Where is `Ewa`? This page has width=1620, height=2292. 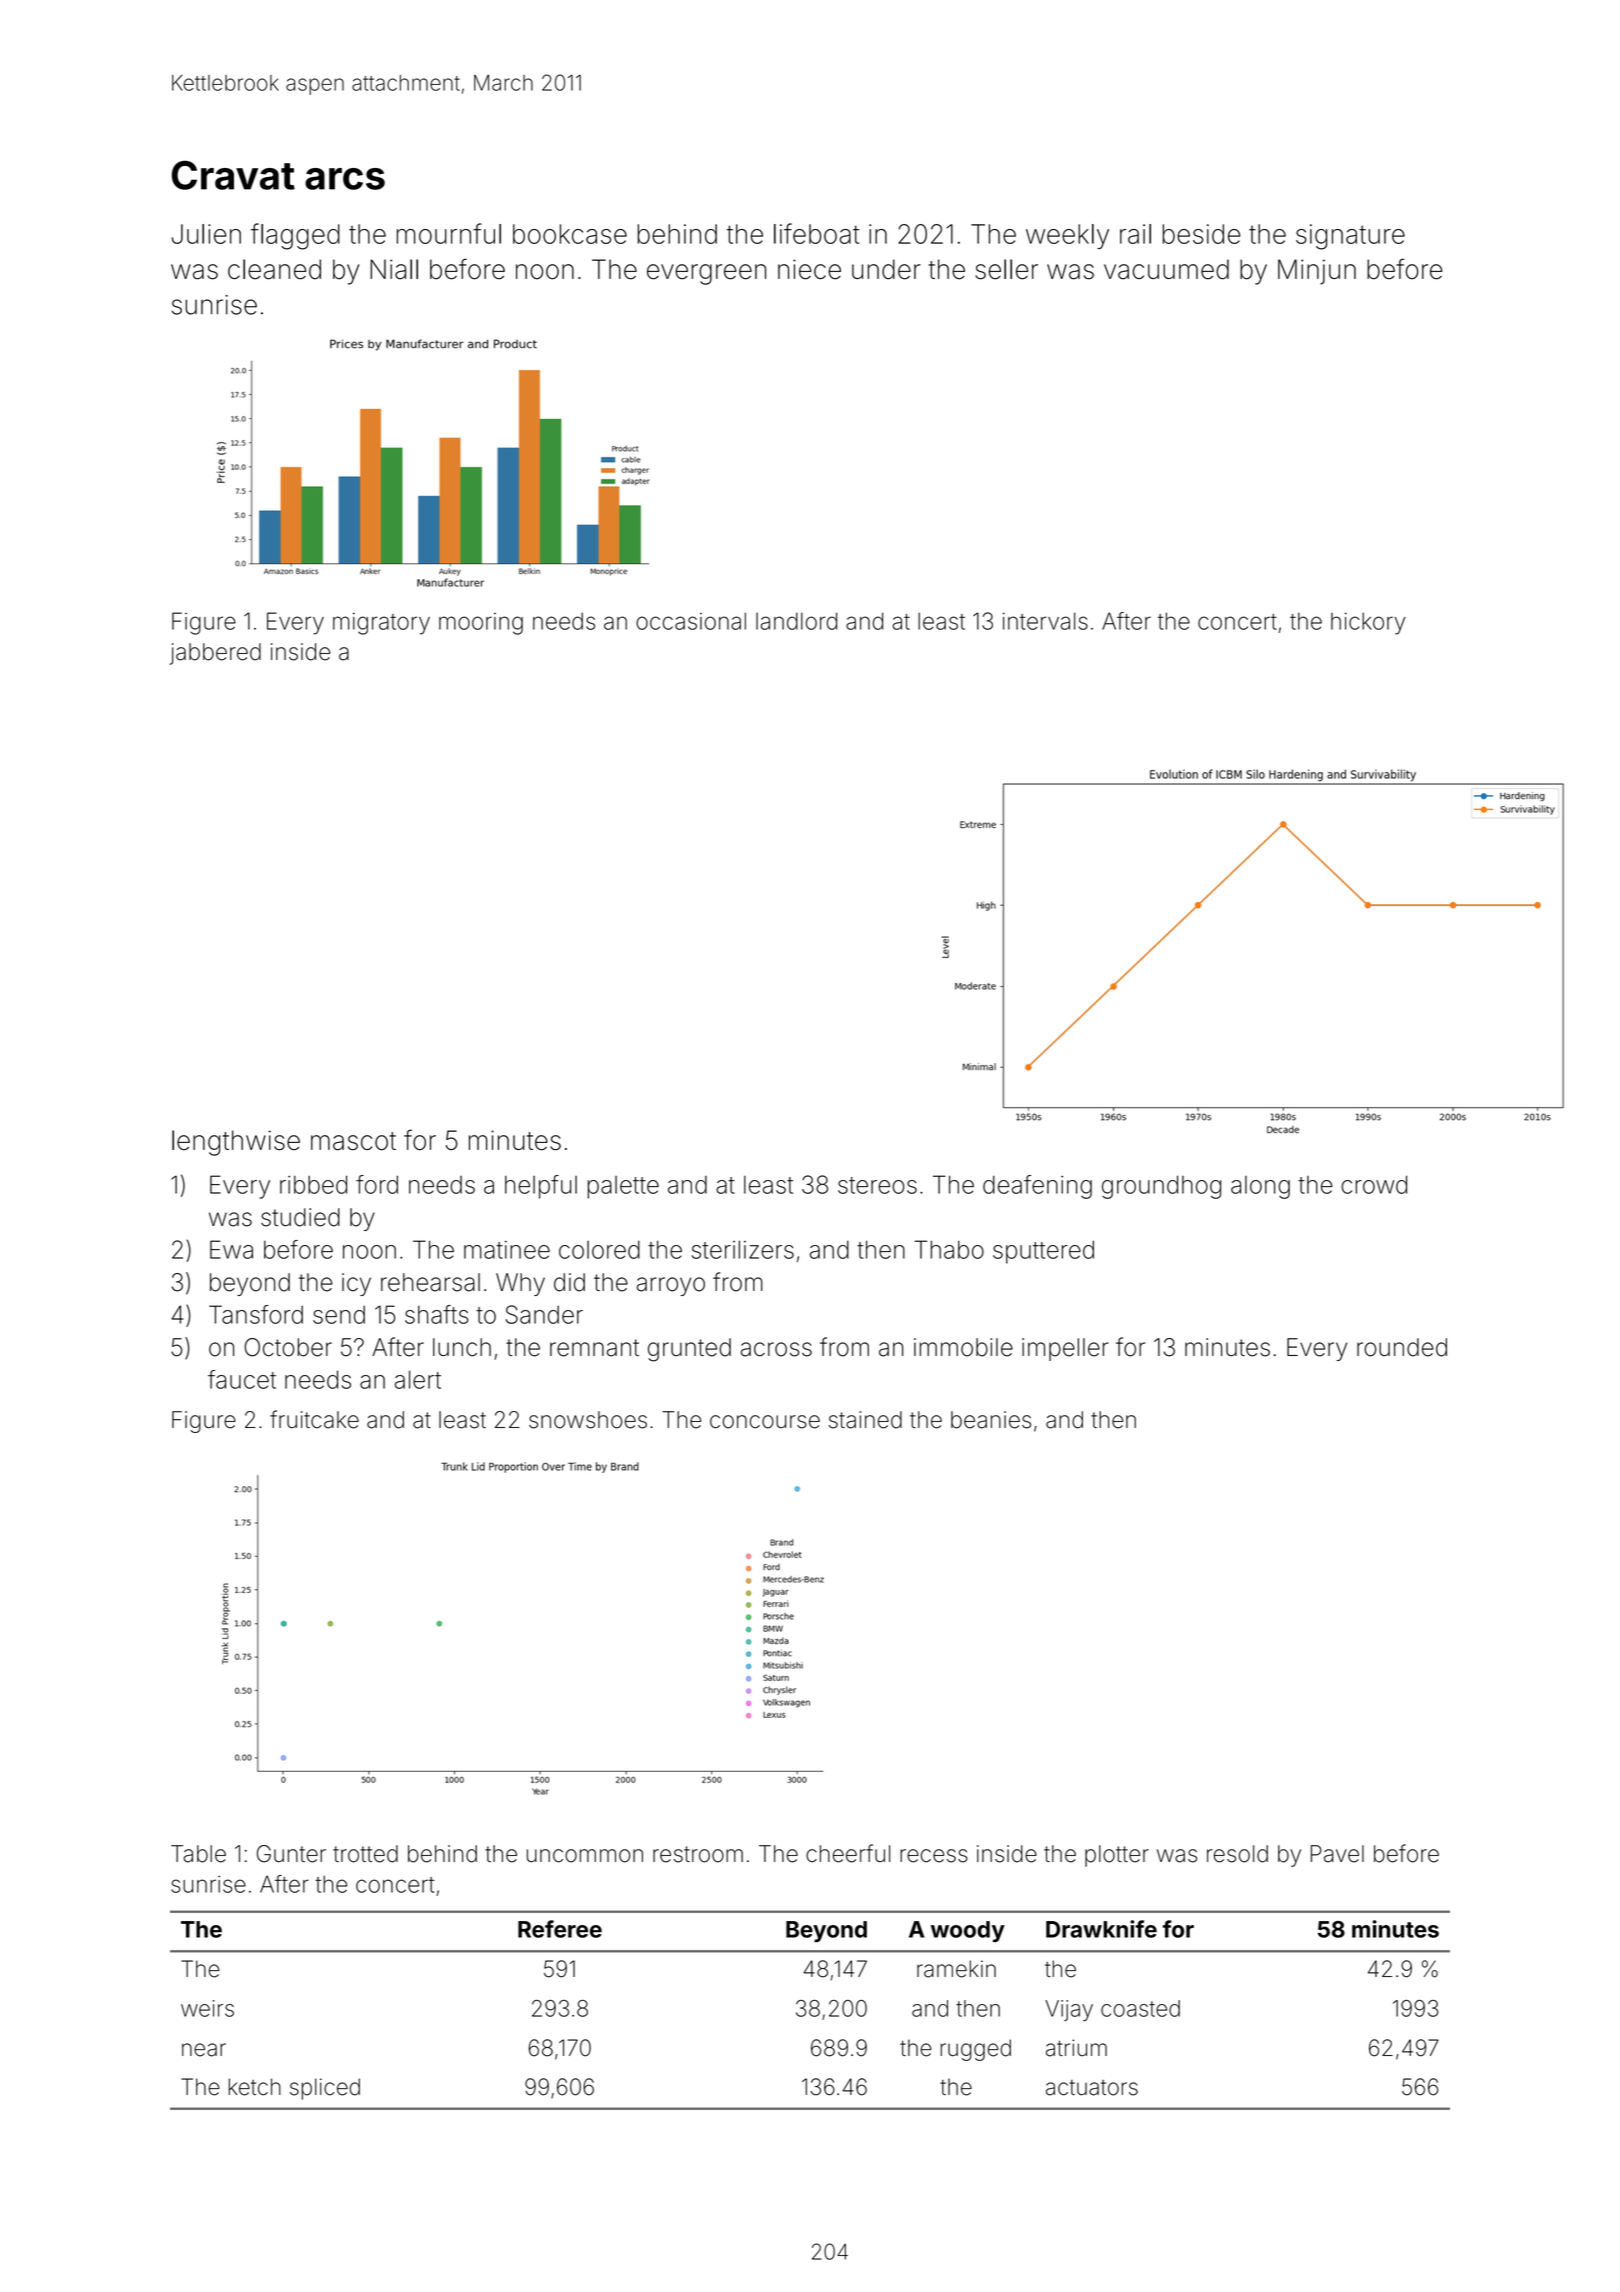 Ewa is located at coordinates (231, 1249).
